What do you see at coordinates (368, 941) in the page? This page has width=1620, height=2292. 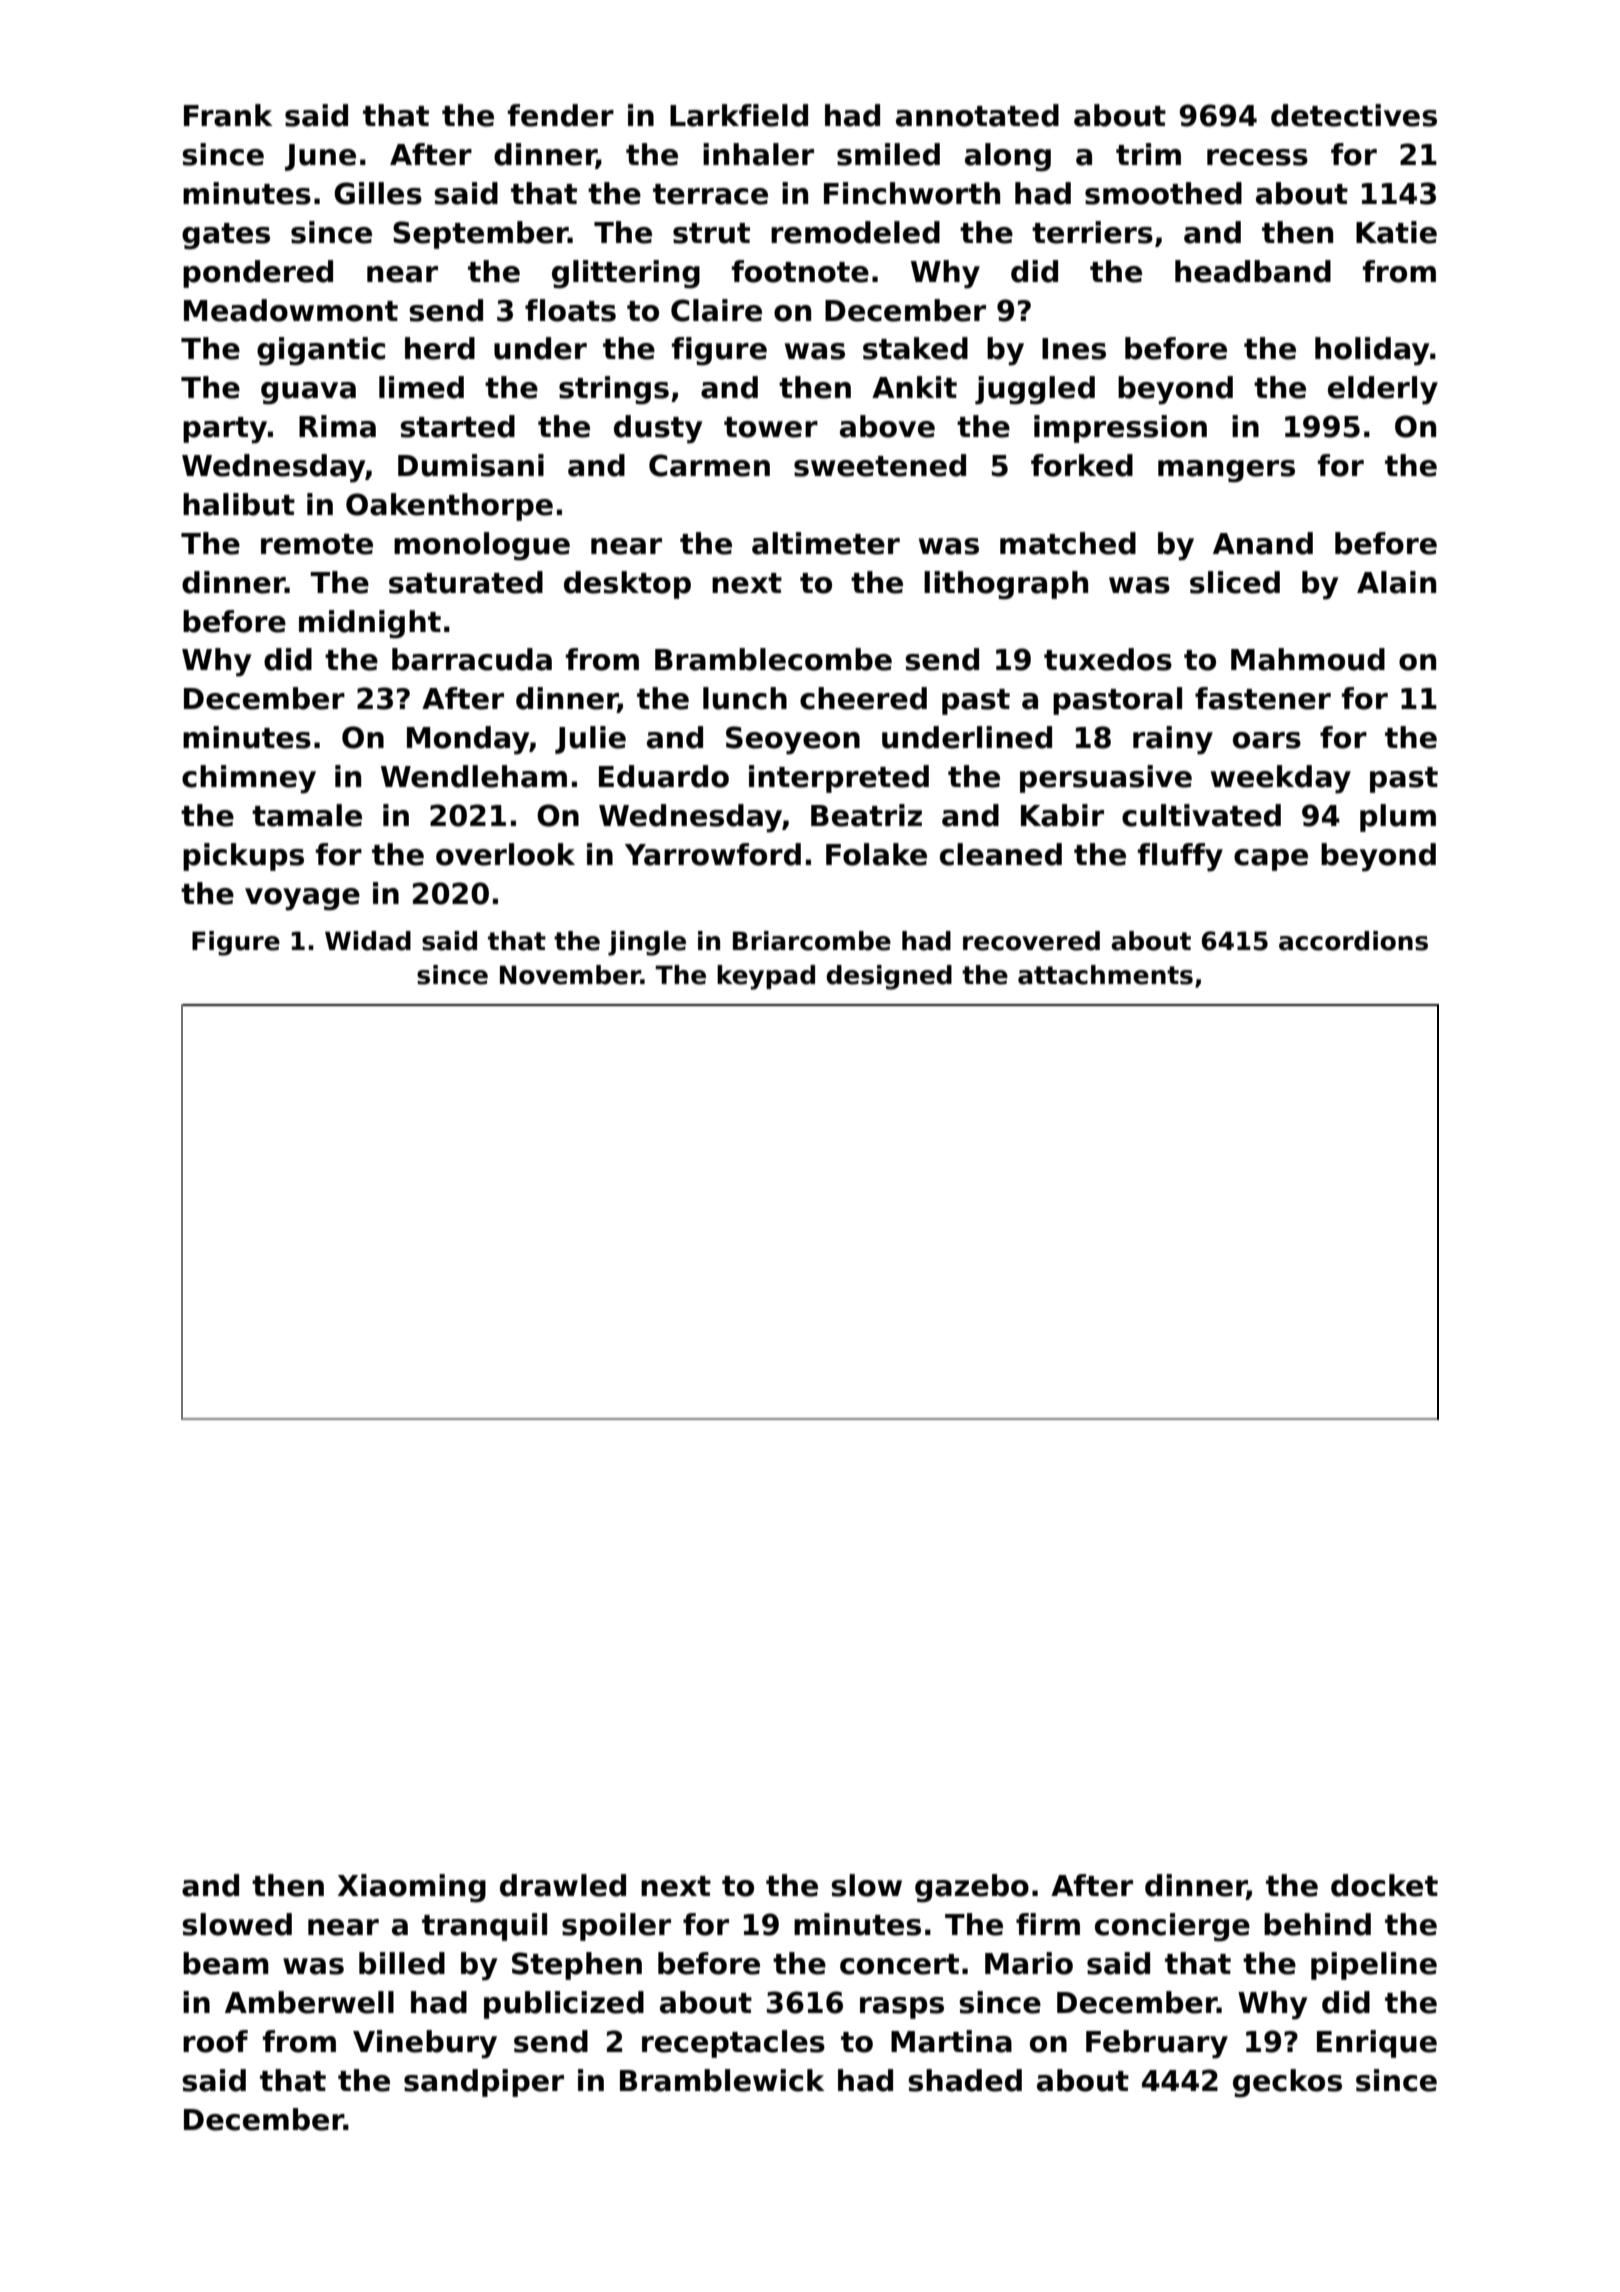 I see `Widad` at bounding box center [368, 941].
